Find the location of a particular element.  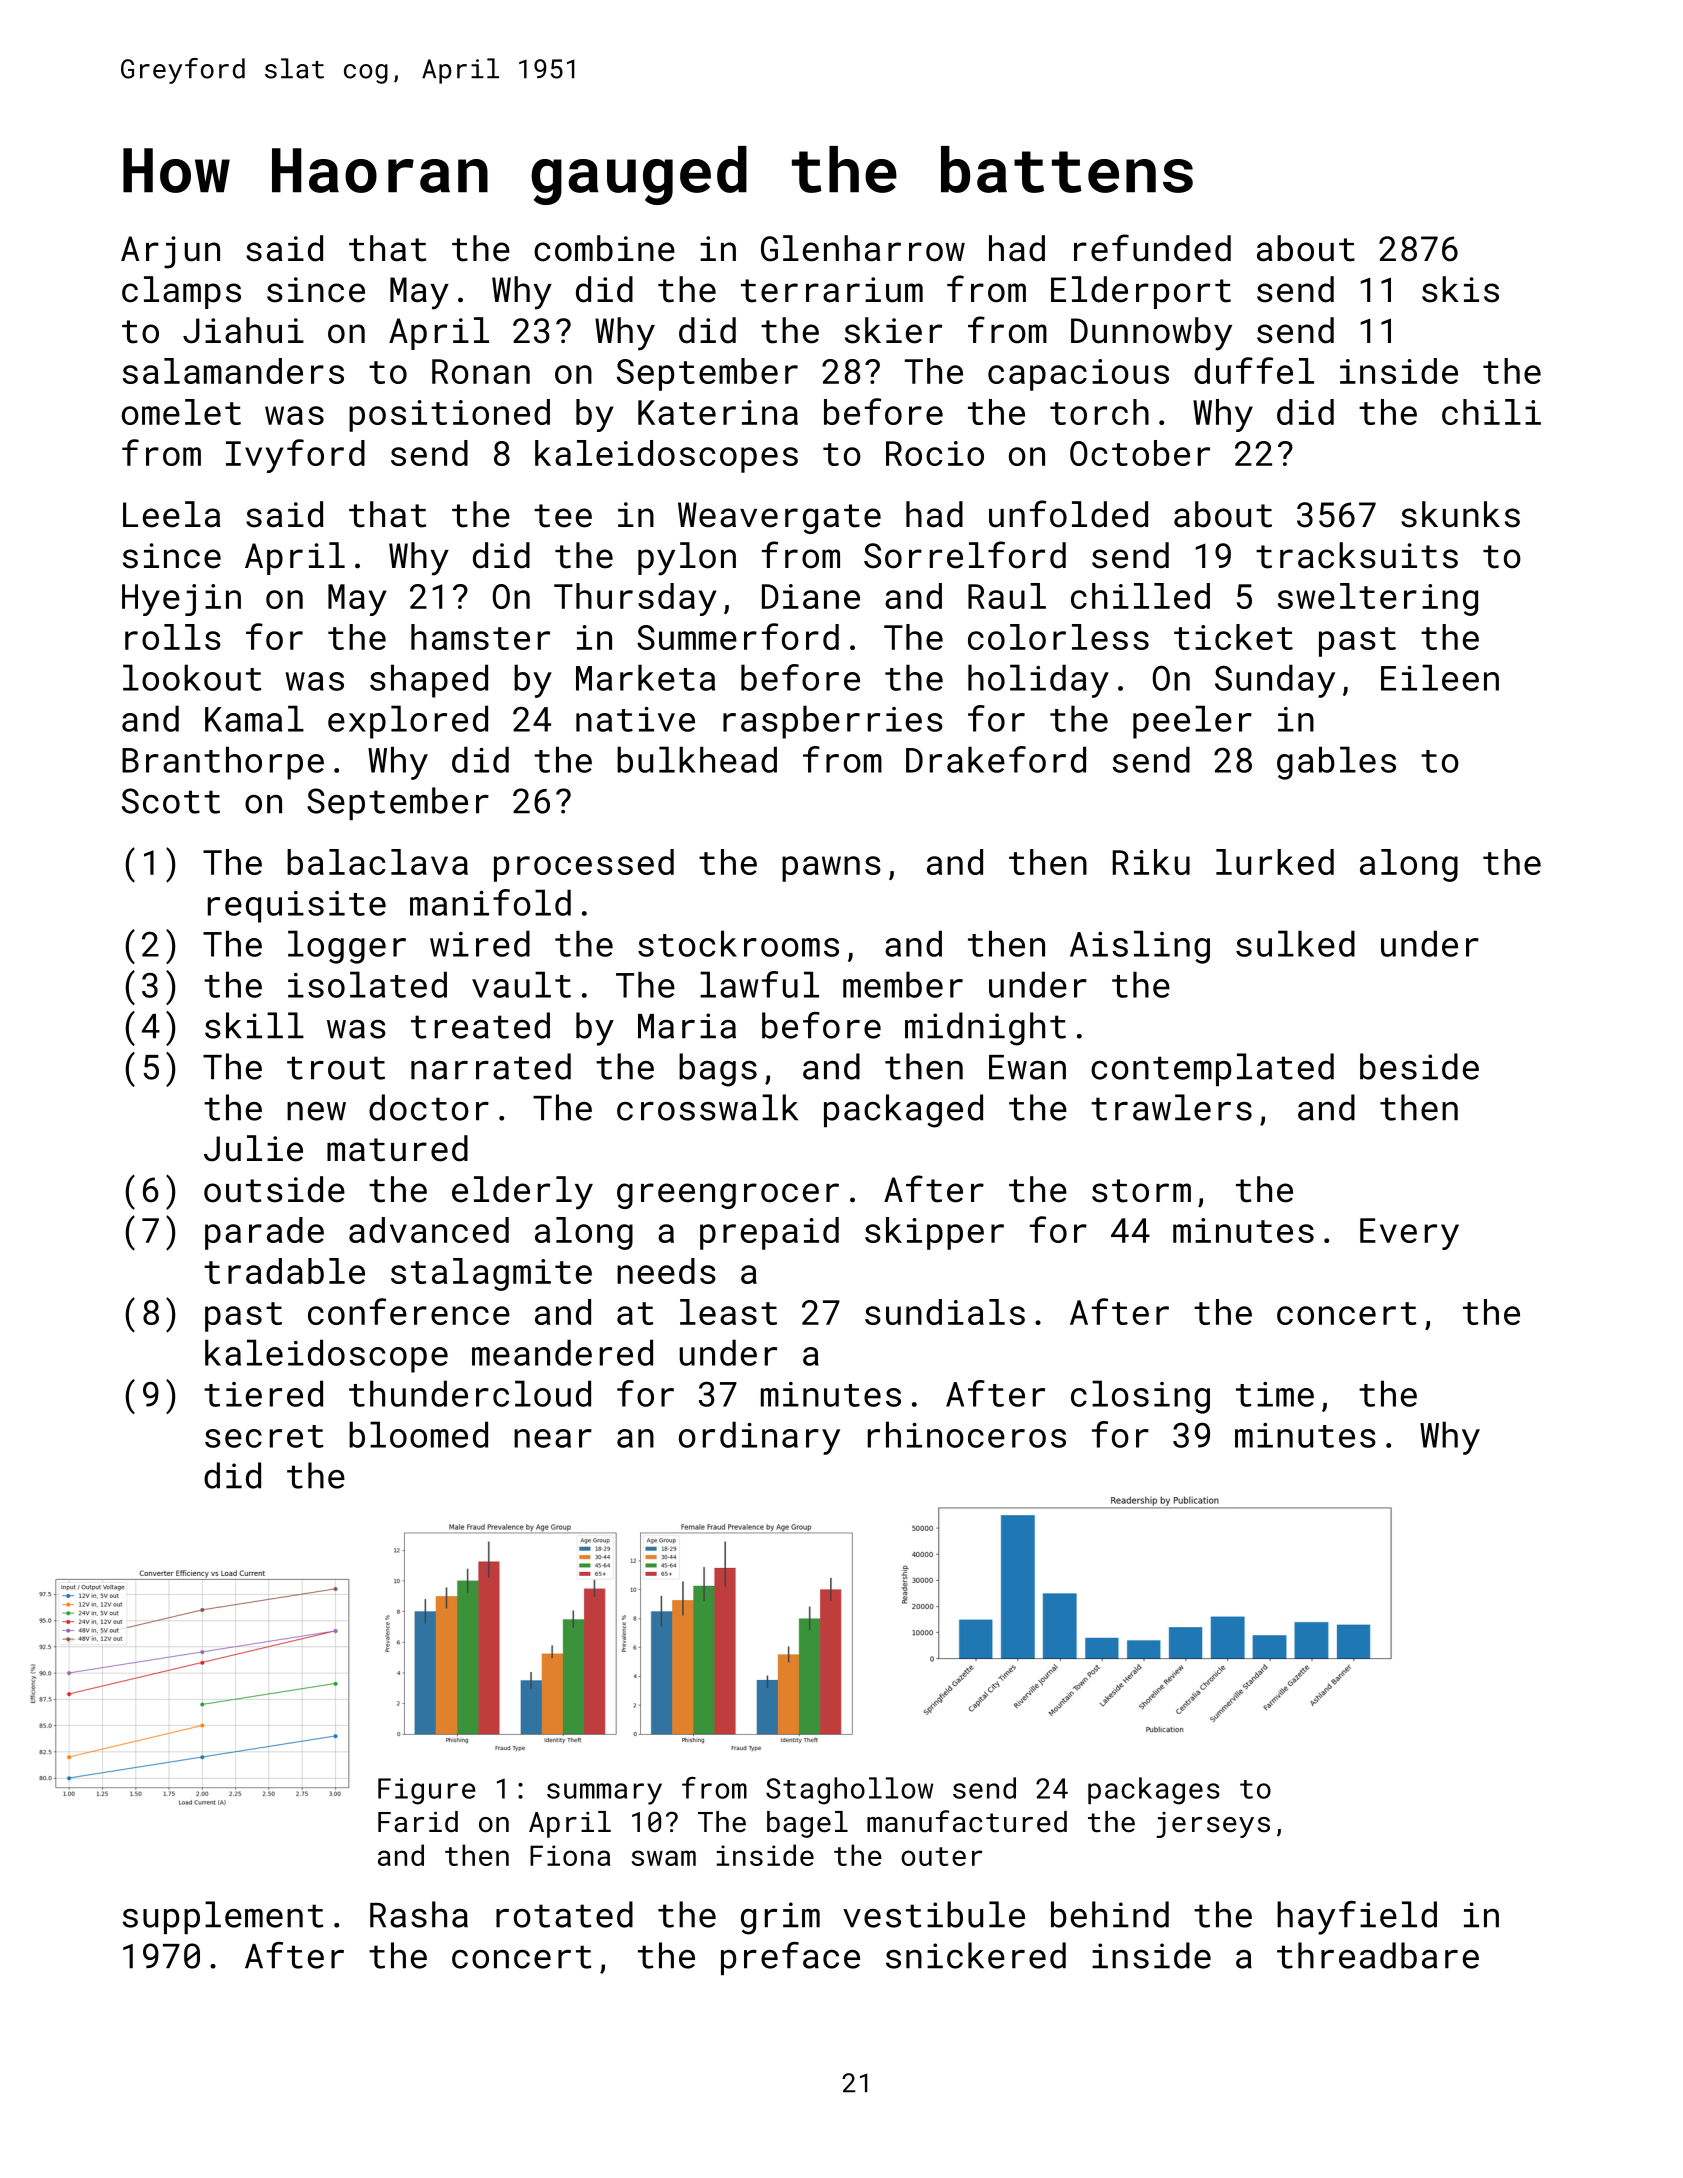

swam is located at coordinates (664, 1858).
